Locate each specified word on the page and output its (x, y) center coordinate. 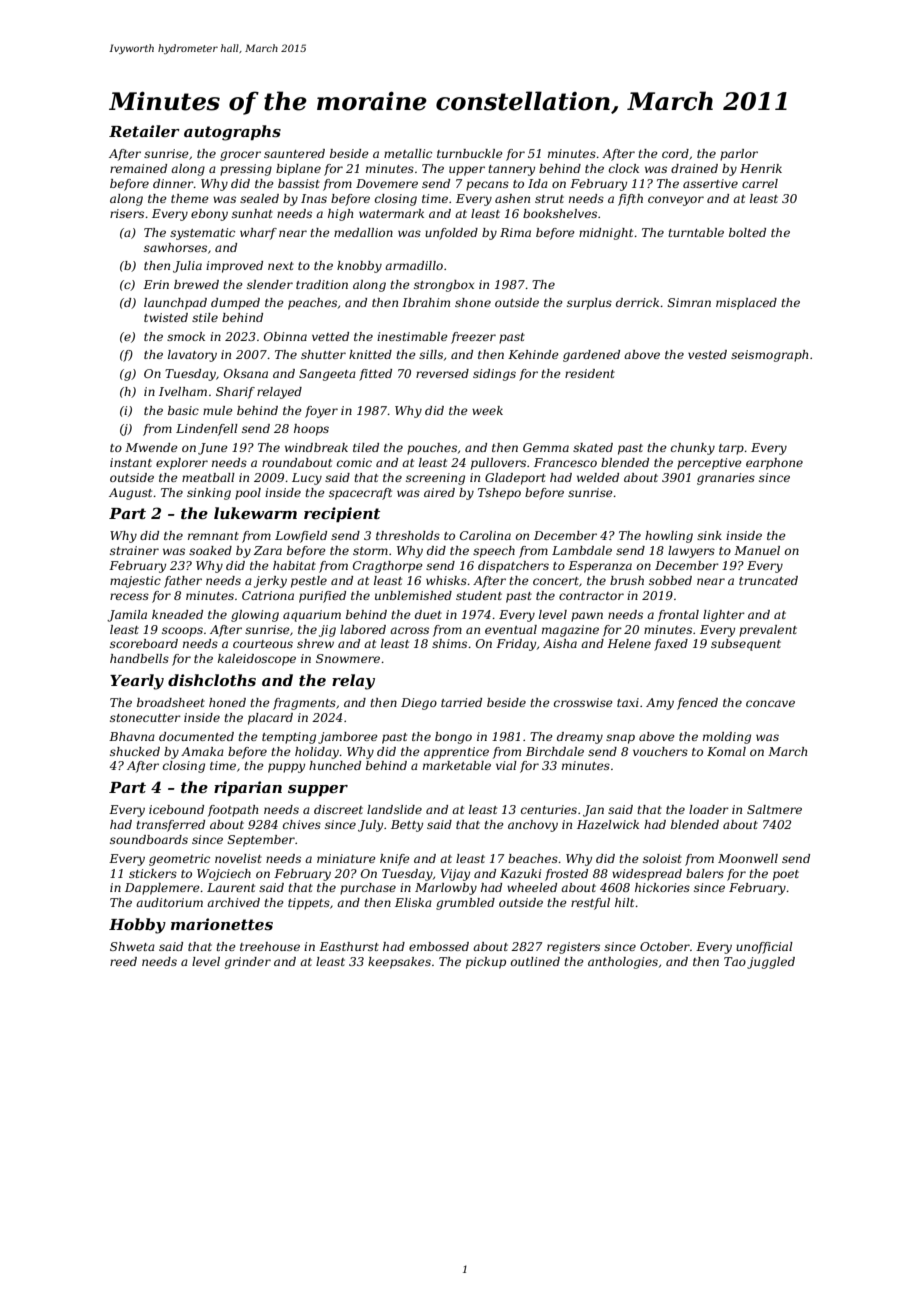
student (479, 595)
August (130, 494)
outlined (535, 961)
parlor (739, 155)
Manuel (757, 550)
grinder (248, 963)
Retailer (144, 131)
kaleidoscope (257, 660)
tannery (511, 170)
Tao (735, 961)
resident (590, 373)
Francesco (565, 462)
